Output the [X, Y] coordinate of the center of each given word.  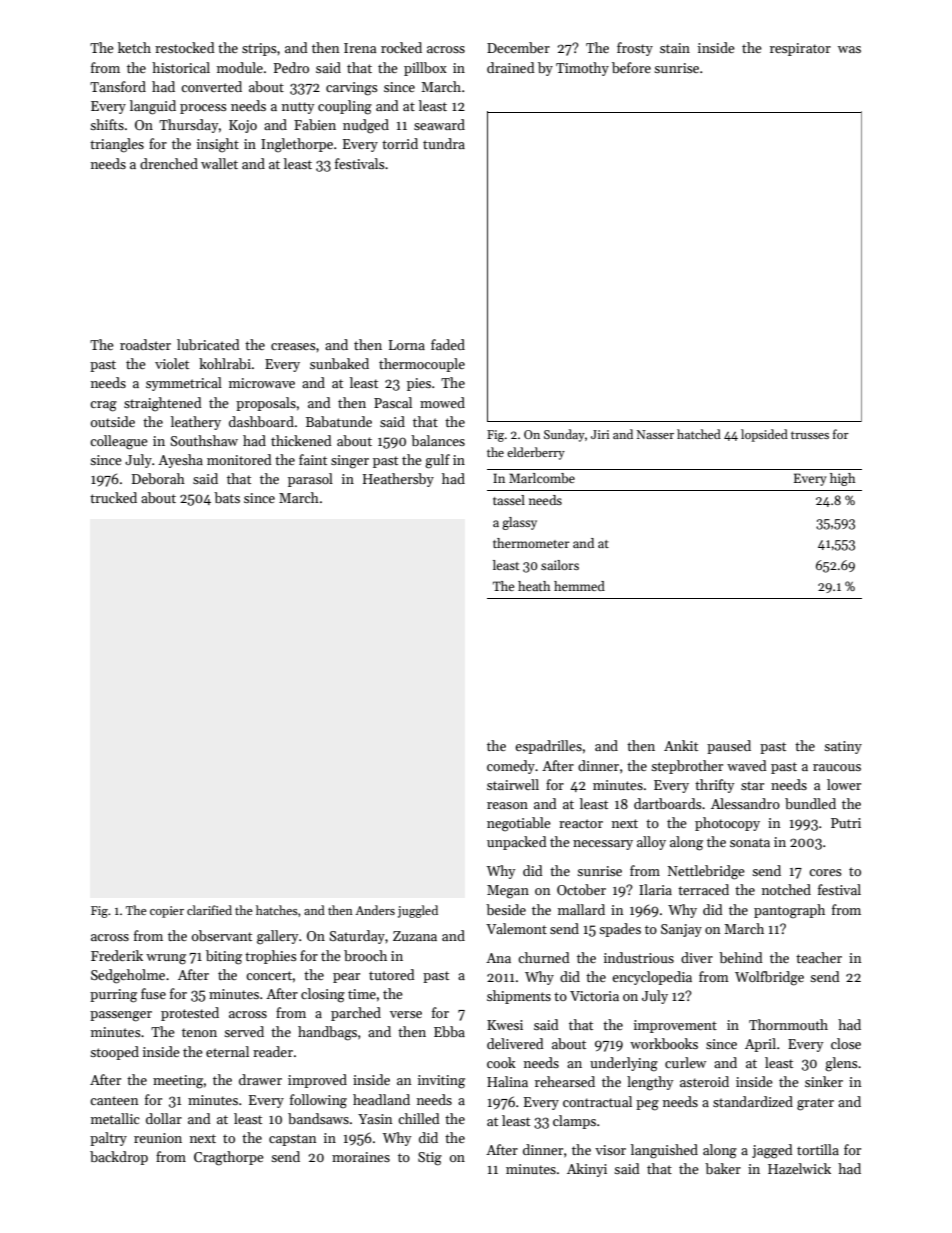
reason [507, 805]
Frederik [117, 955]
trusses [810, 435]
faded [448, 344]
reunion [158, 1138]
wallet [219, 163]
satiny [843, 747]
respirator [800, 49]
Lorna [407, 345]
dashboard [261, 421]
